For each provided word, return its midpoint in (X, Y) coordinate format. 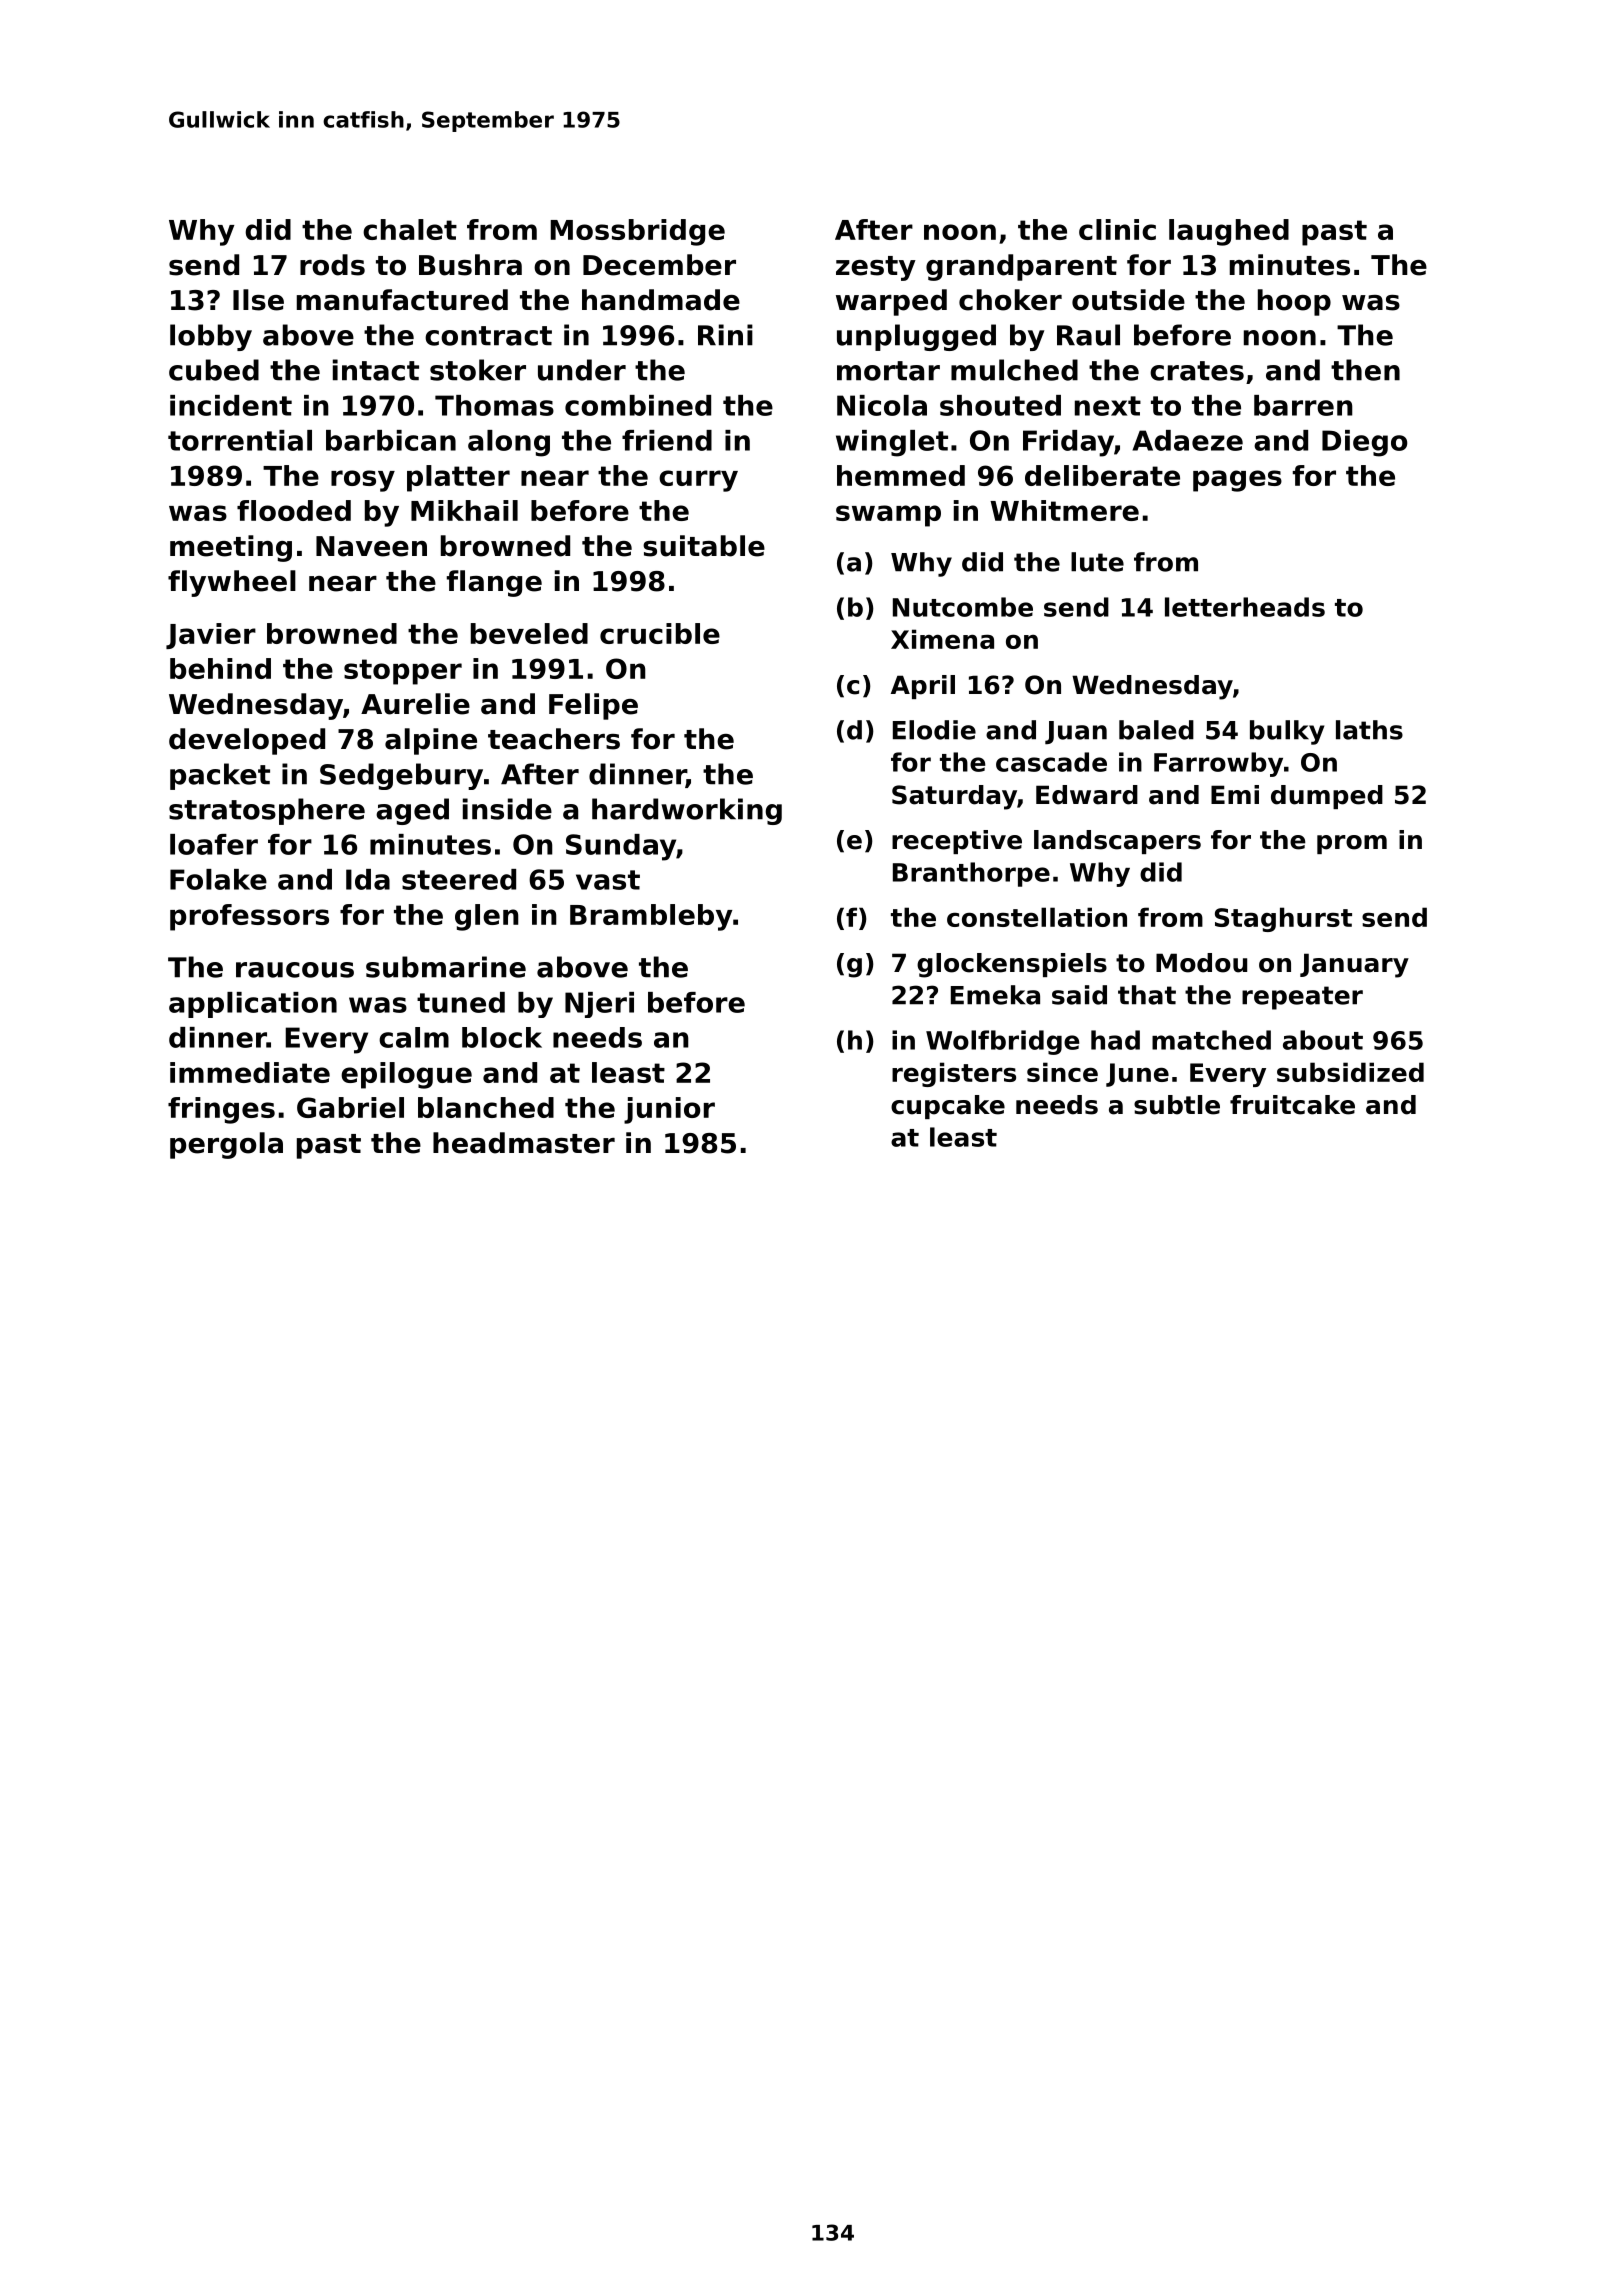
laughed (1229, 232)
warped (891, 302)
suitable (704, 546)
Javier (211, 636)
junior (669, 1110)
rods (332, 265)
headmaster (524, 1143)
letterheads (1245, 607)
